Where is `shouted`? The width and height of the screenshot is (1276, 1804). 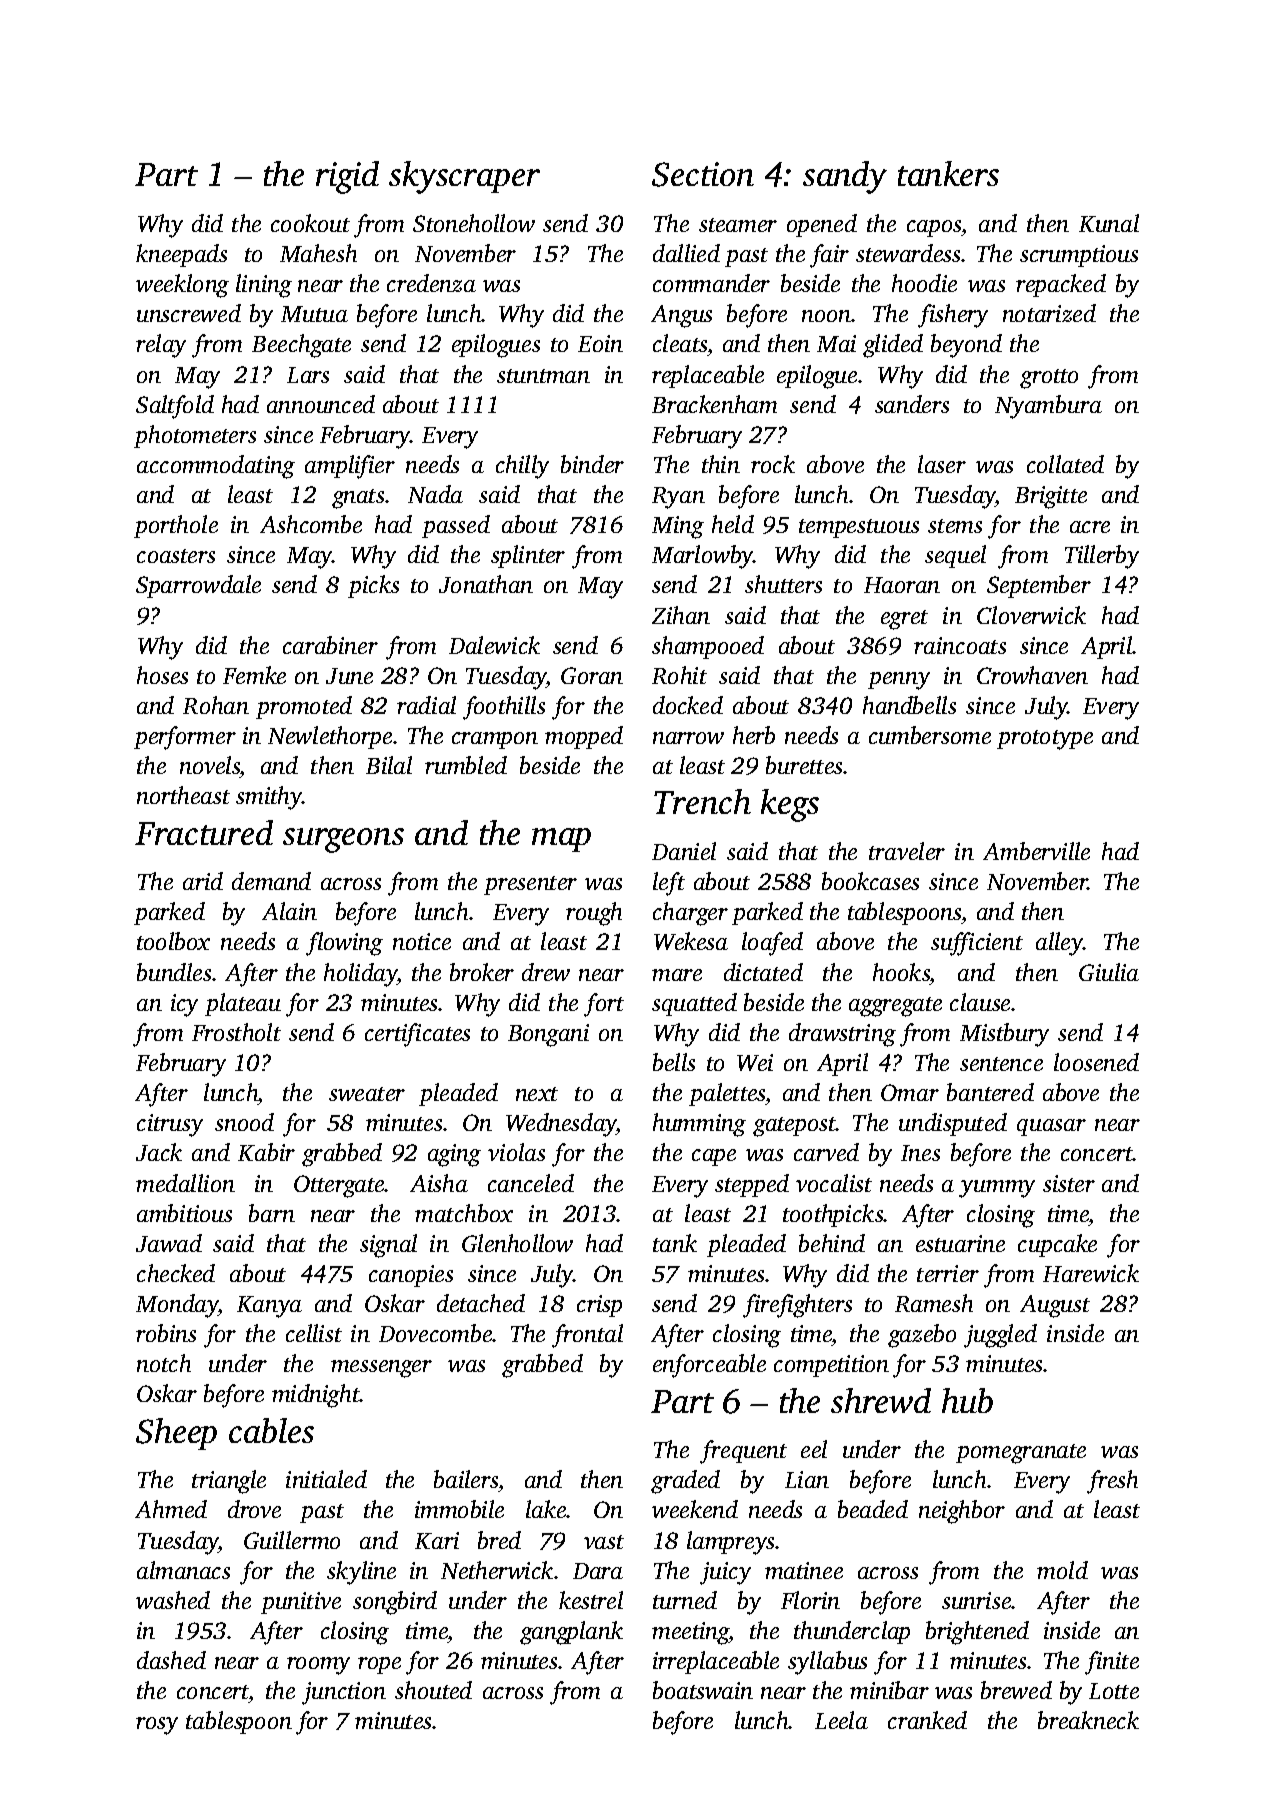
shouted is located at coordinates (433, 1690).
